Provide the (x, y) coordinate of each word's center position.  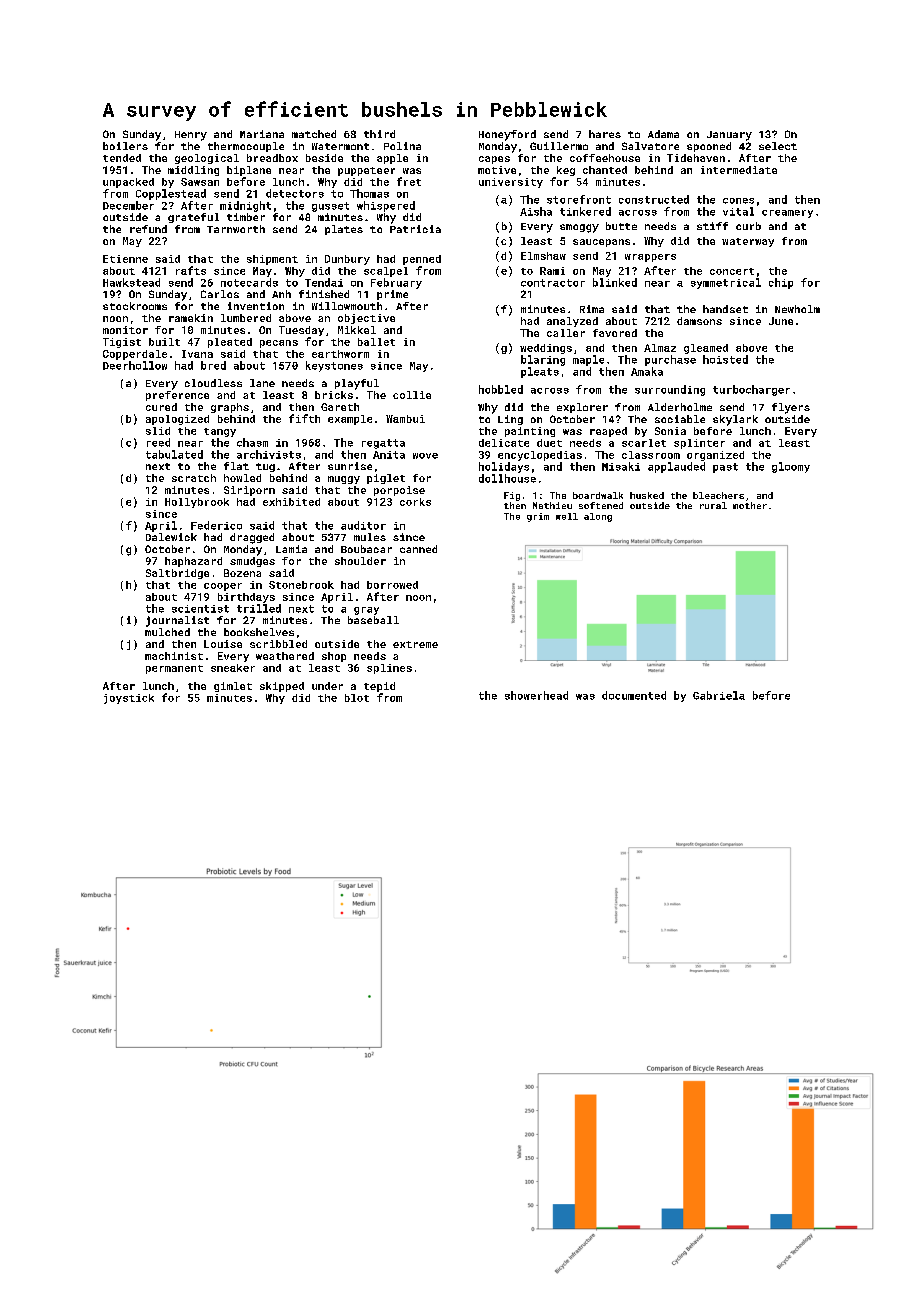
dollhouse (507, 478)
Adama (663, 134)
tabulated (174, 454)
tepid (379, 687)
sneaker (233, 668)
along (598, 517)
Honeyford (507, 135)
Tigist (122, 343)
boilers (125, 146)
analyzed (572, 322)
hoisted (725, 359)
